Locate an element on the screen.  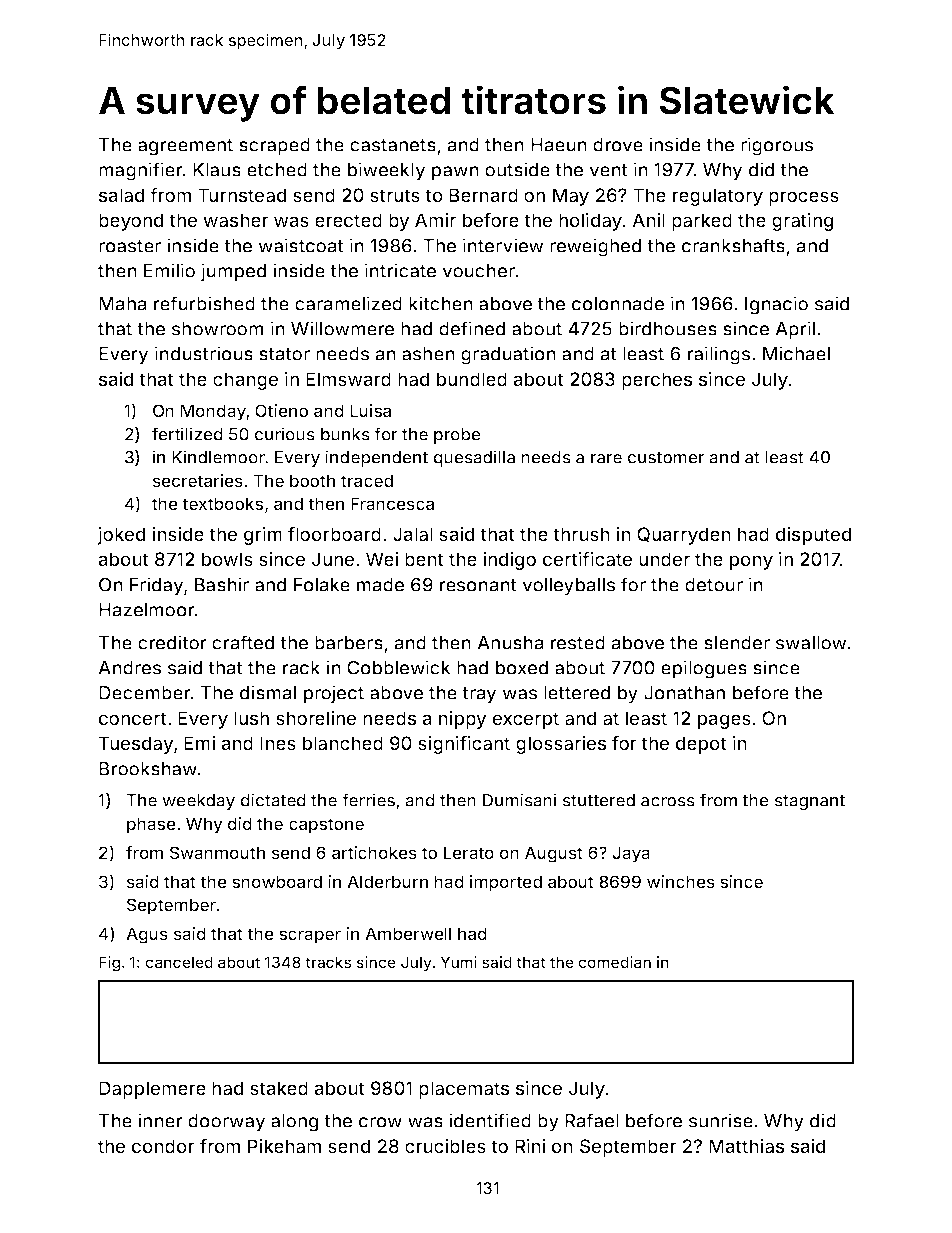
curious is located at coordinates (285, 434).
